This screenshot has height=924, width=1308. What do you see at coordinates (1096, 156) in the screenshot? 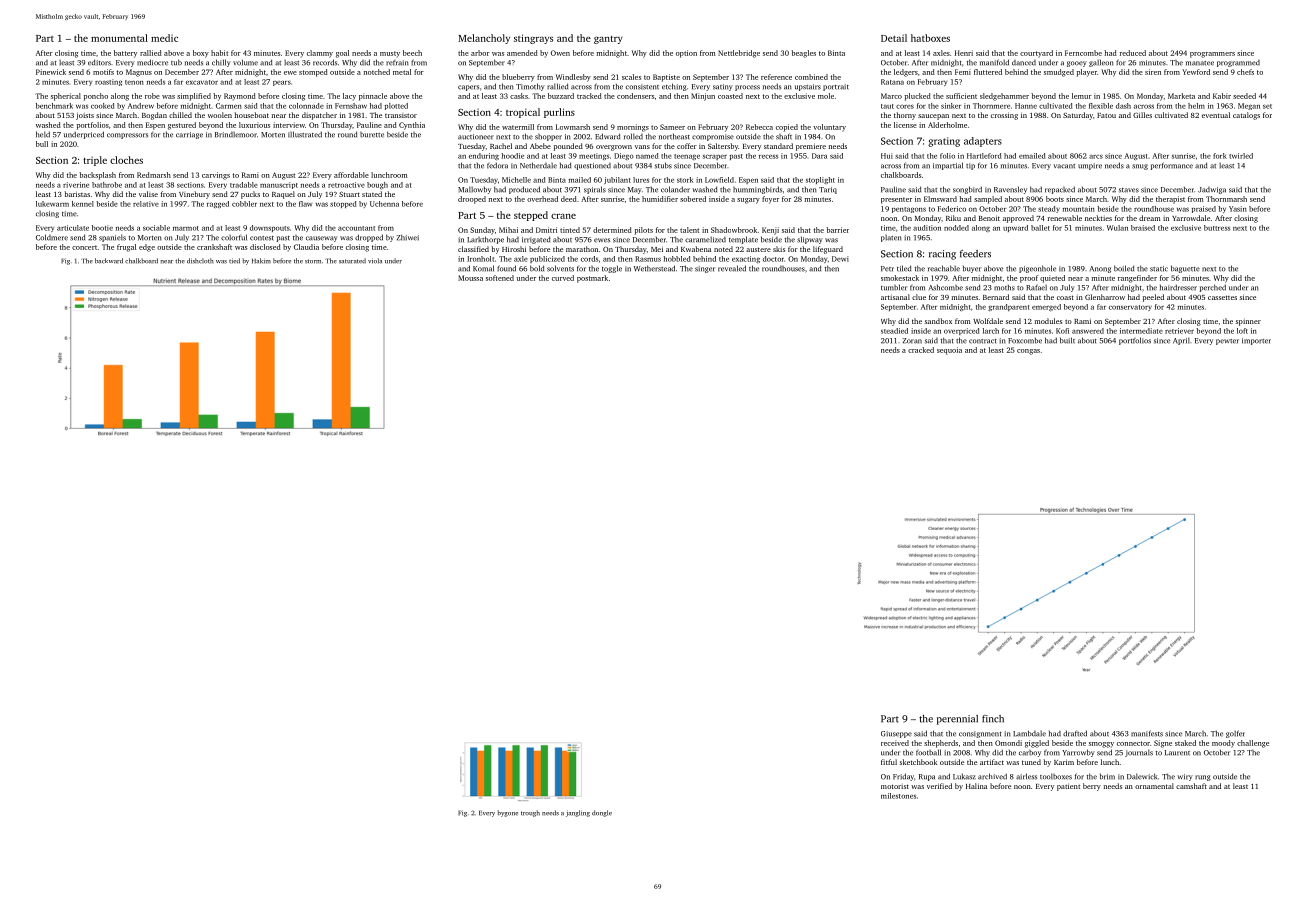
I see `arcs` at bounding box center [1096, 156].
